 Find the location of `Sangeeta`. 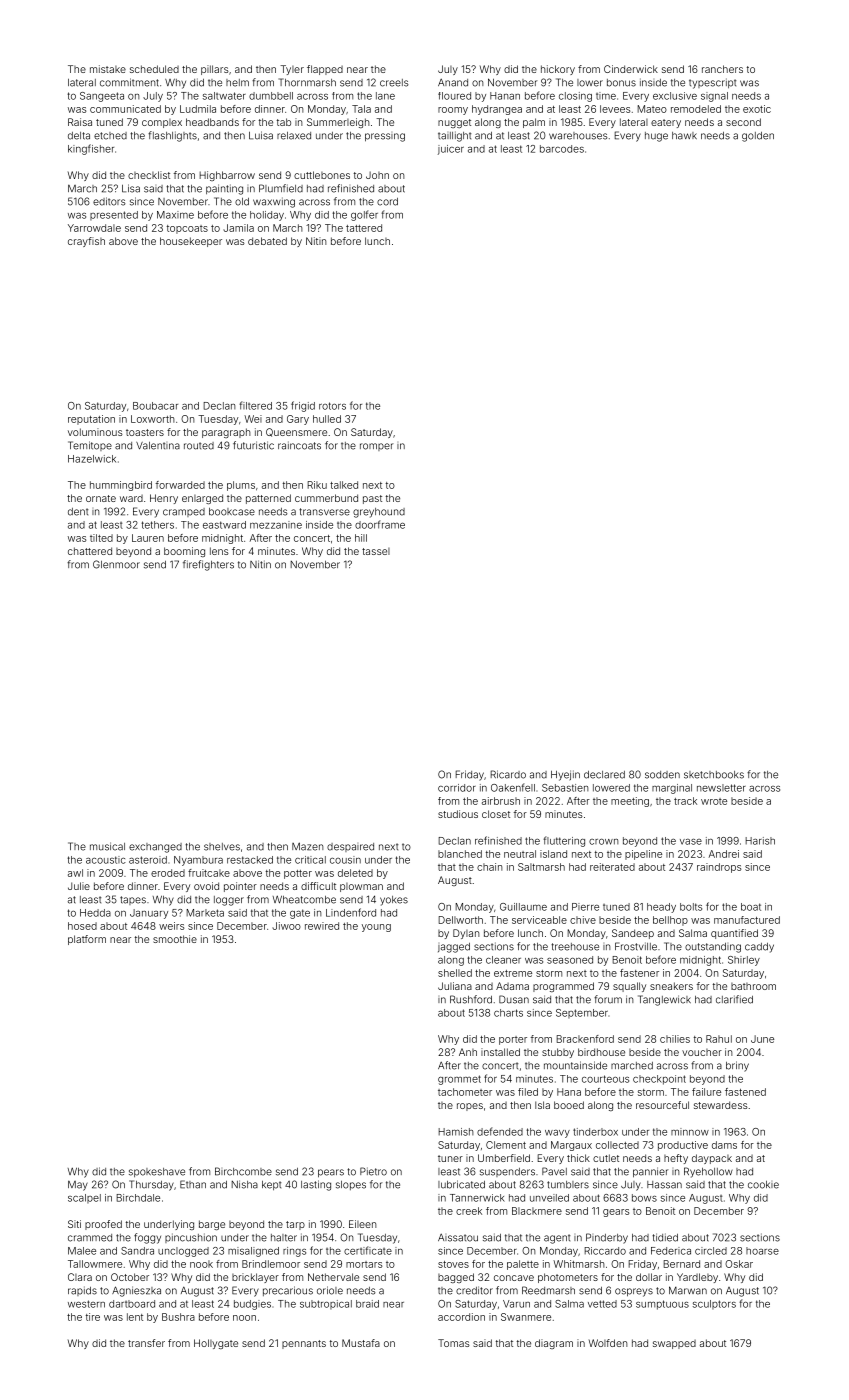

Sangeeta is located at coordinates (102, 97).
